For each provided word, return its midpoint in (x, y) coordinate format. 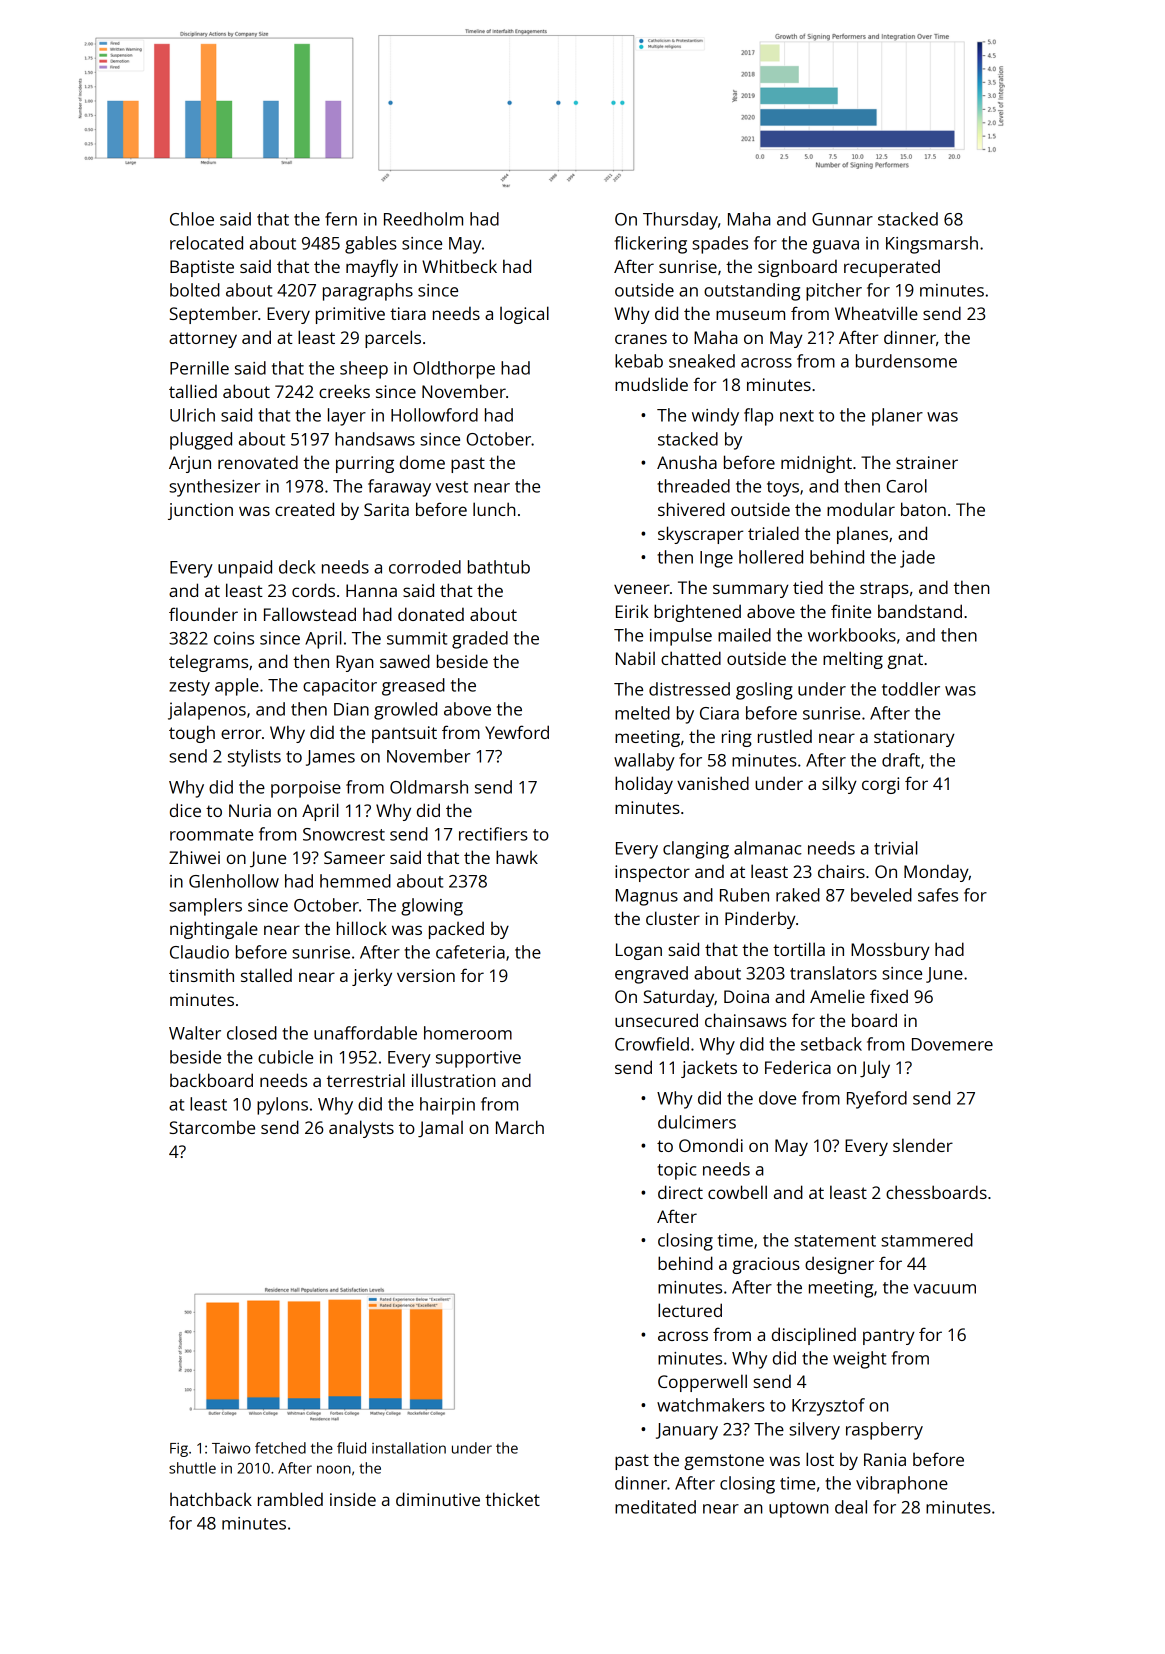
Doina (746, 996)
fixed (889, 996)
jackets (709, 1069)
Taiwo (231, 1448)
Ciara (719, 713)
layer (347, 417)
